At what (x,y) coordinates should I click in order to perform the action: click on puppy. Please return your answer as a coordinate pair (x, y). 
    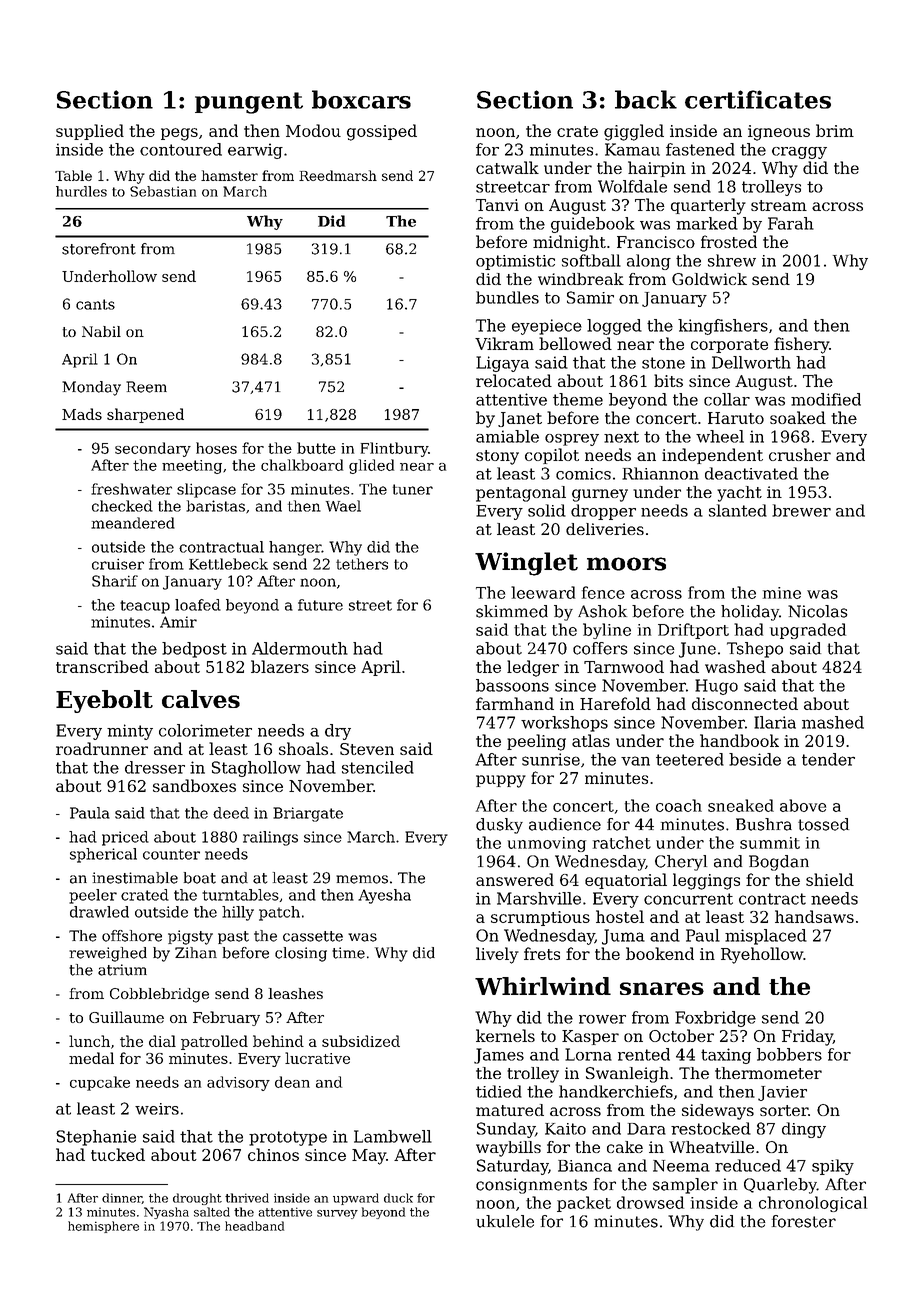
    Looking at the image, I should click on (501, 781).
